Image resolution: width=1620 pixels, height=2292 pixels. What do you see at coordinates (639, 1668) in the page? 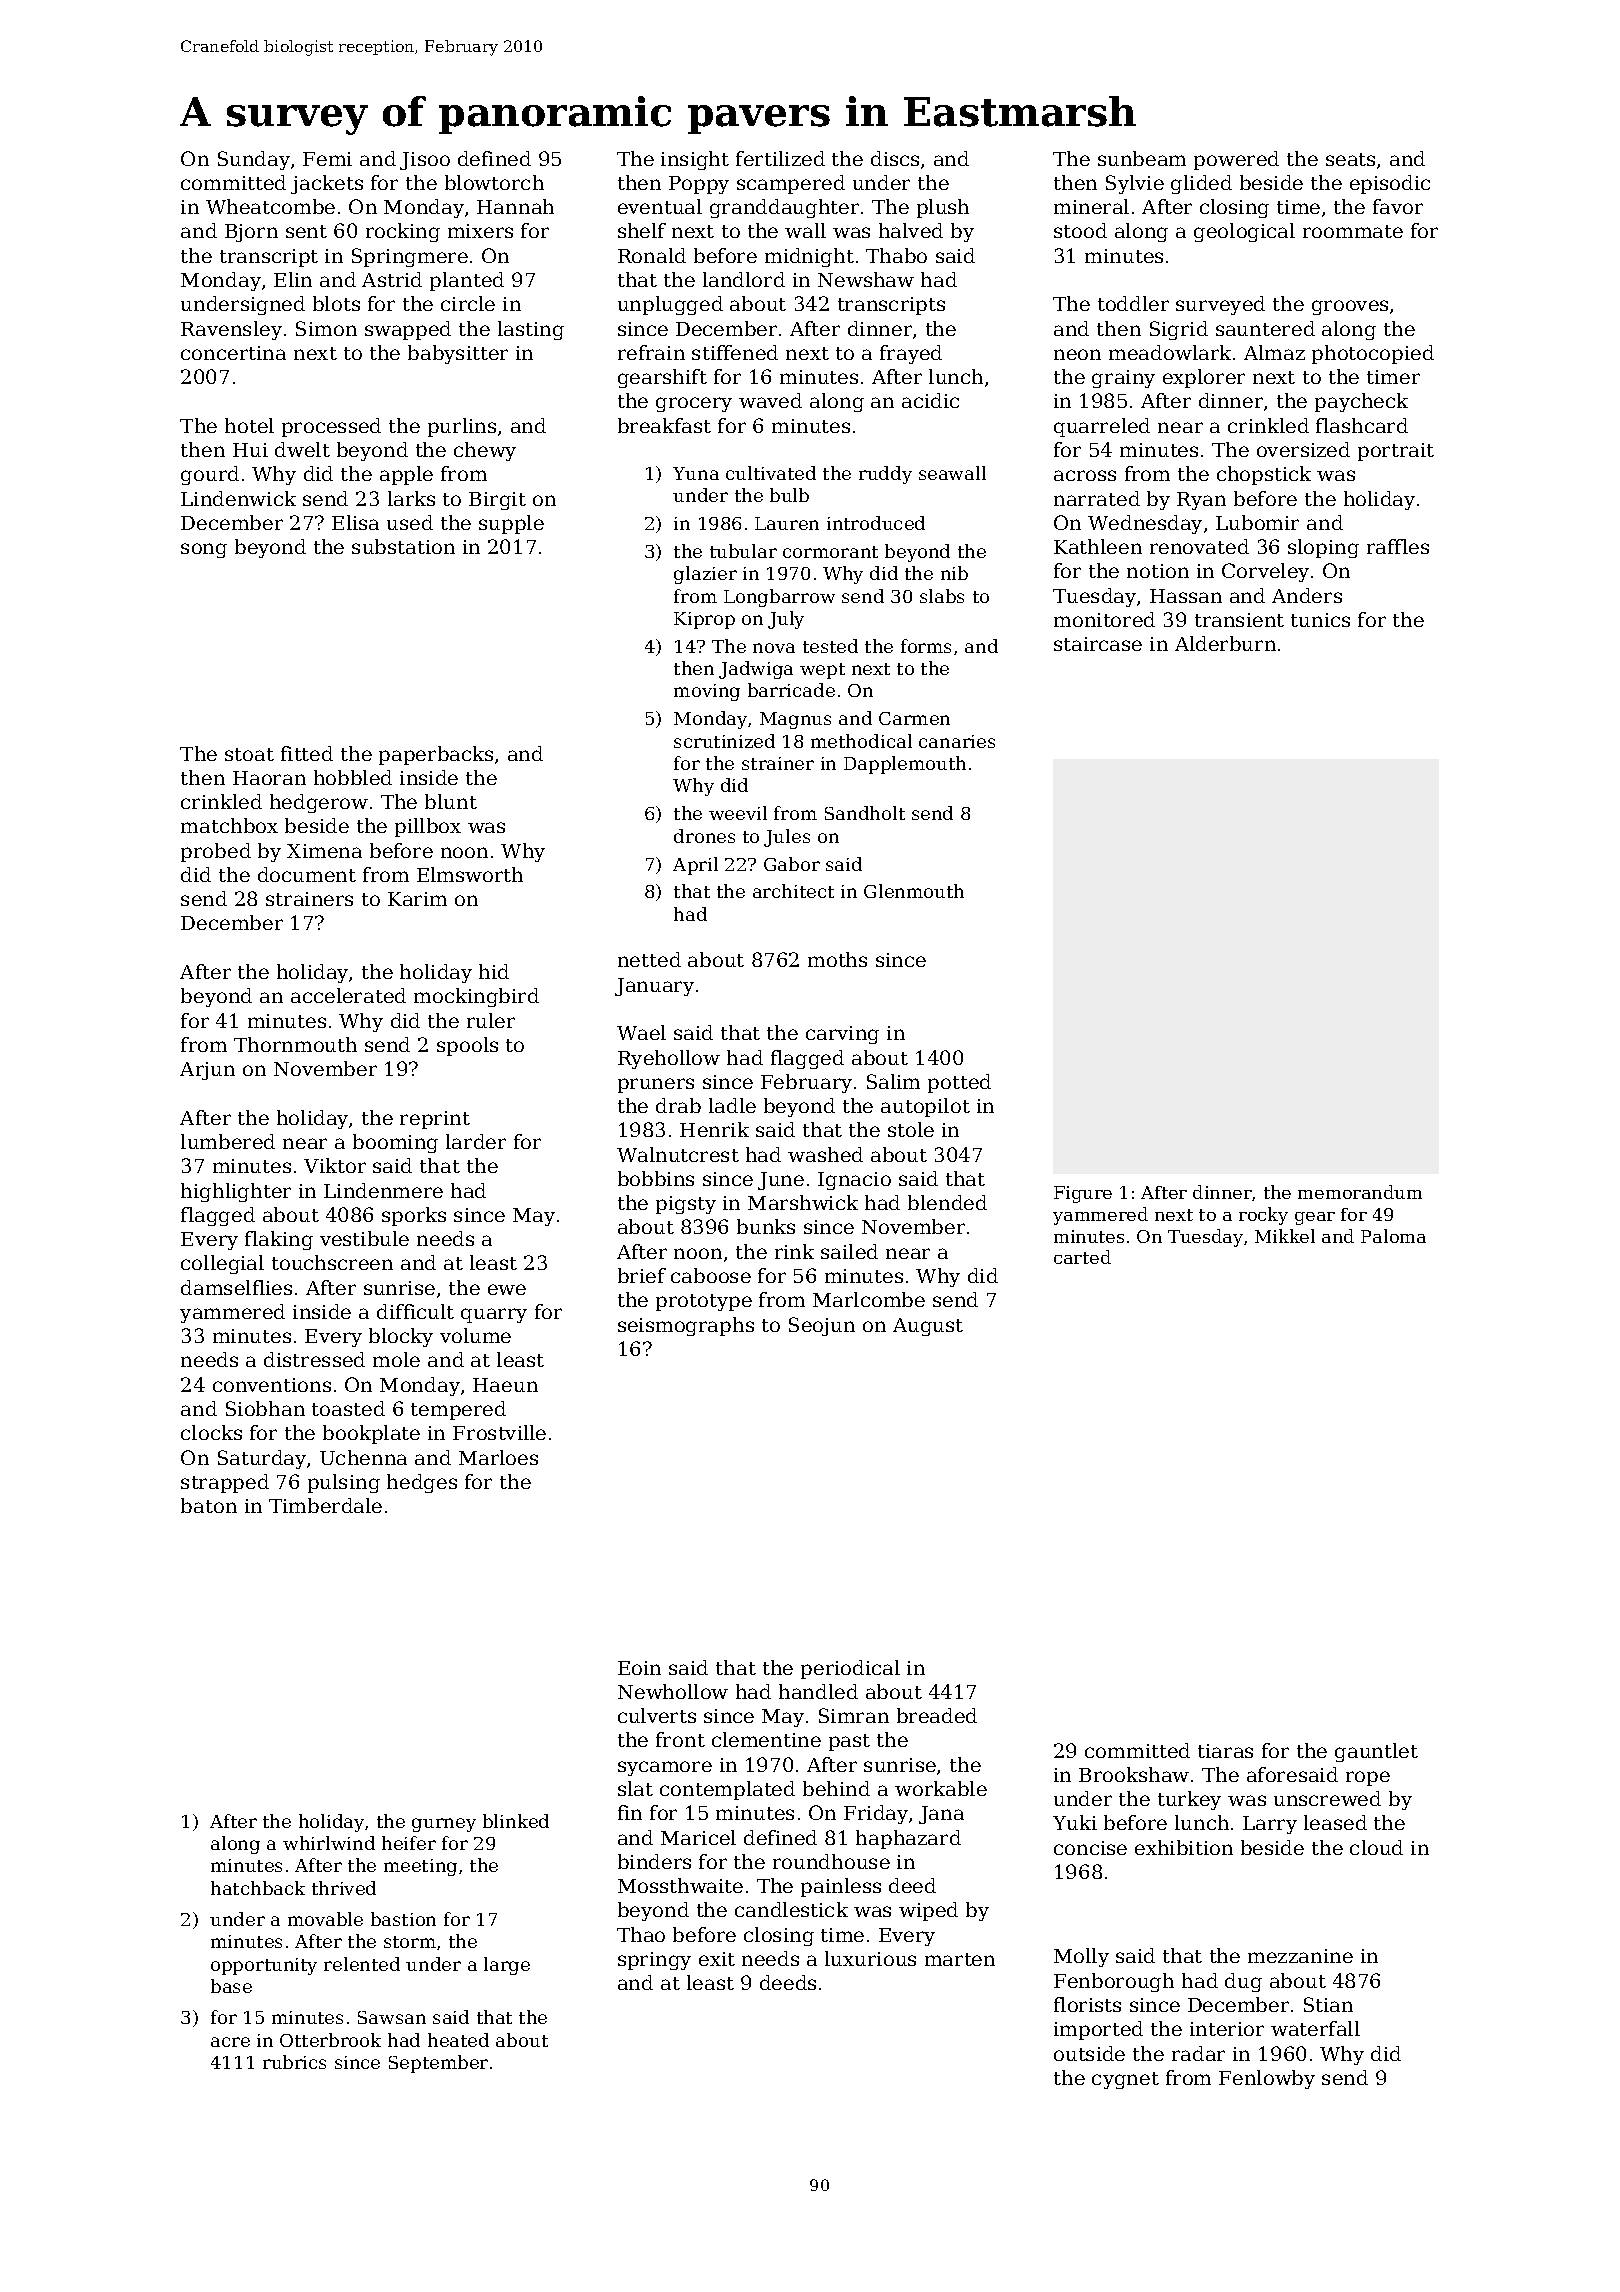
I see `Eoin` at bounding box center [639, 1668].
